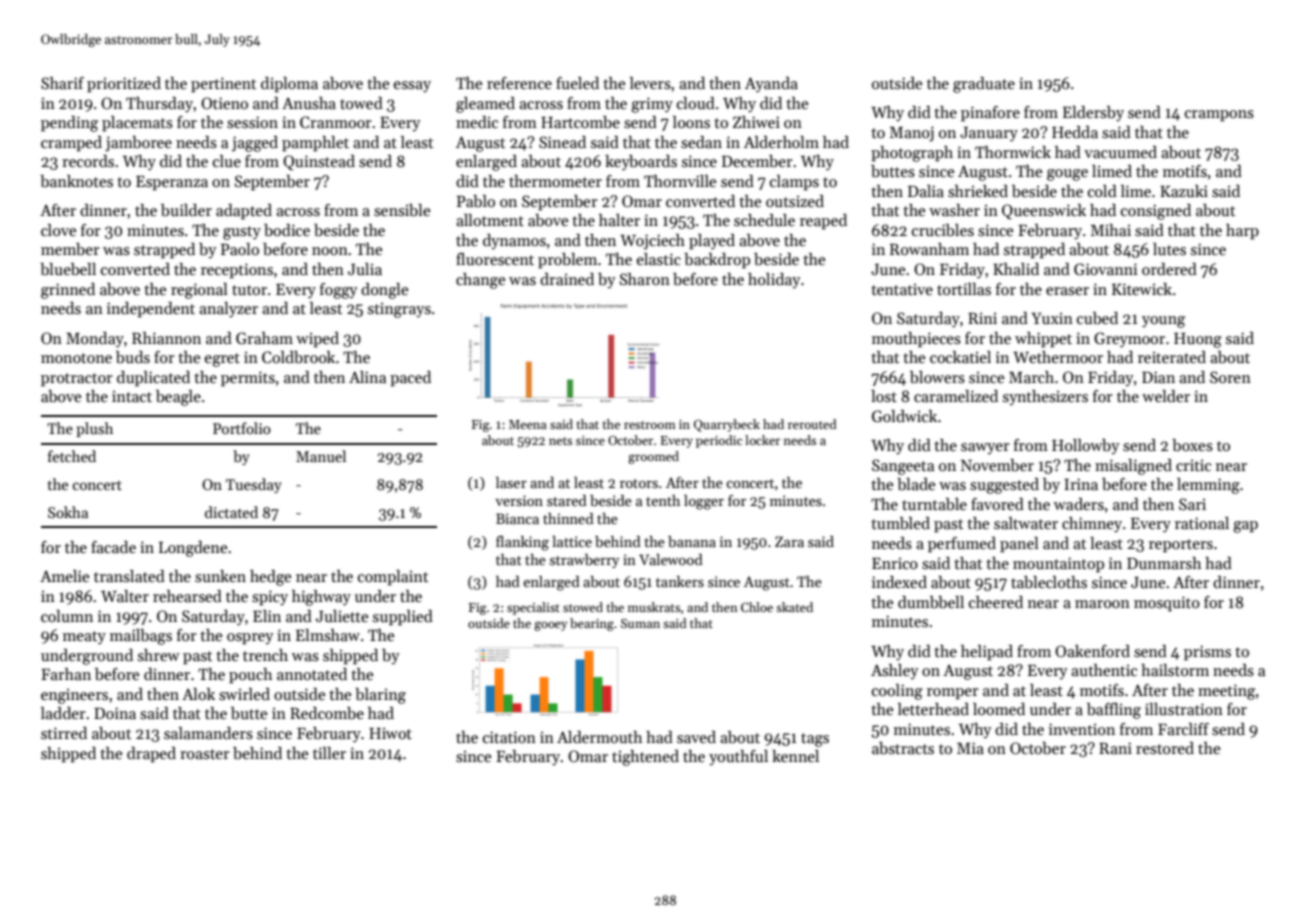 The width and height of the image is (1308, 924). What do you see at coordinates (178, 398) in the image?
I see `beagle` at bounding box center [178, 398].
